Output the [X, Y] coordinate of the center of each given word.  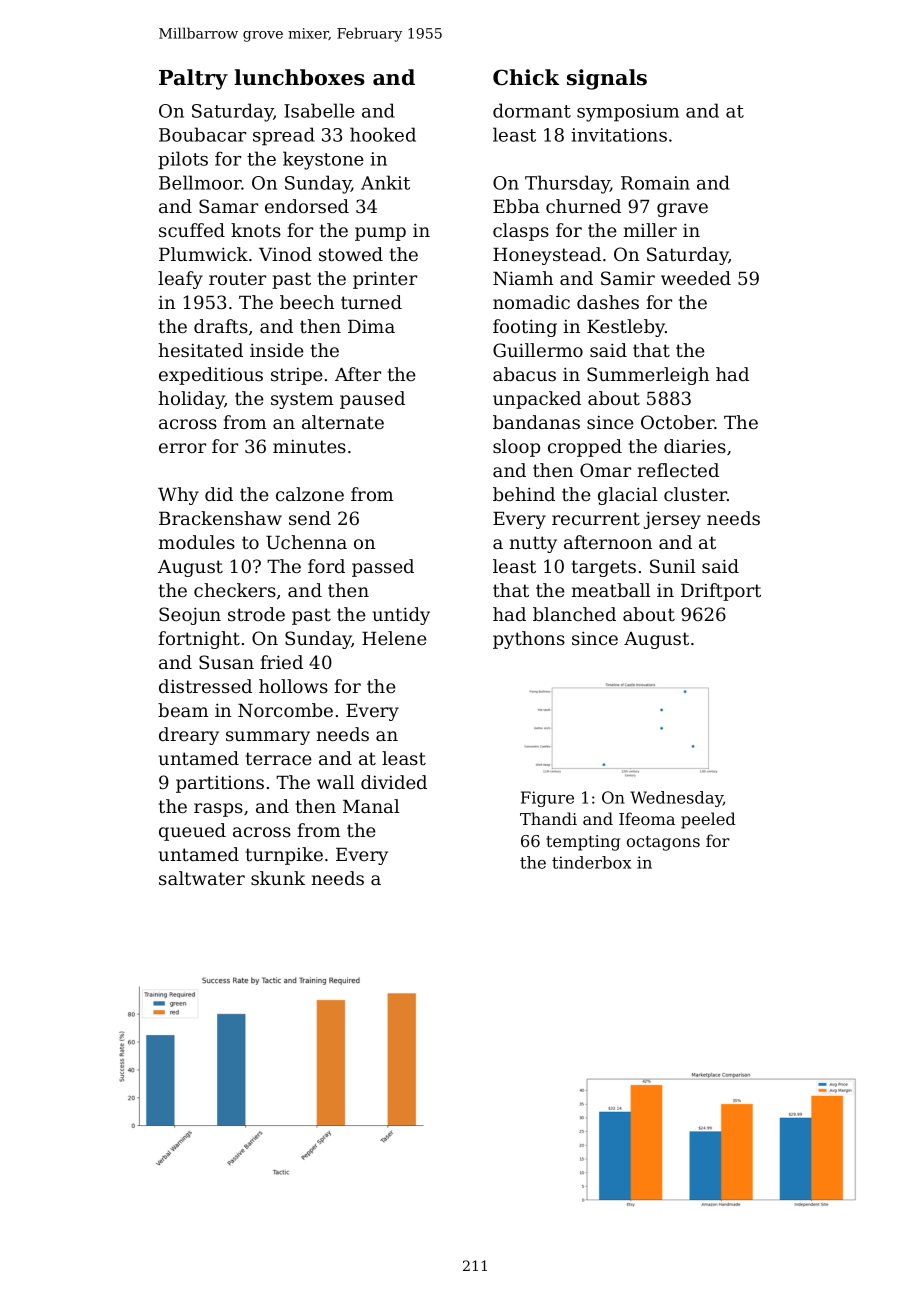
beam [183, 710]
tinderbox [591, 862]
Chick [526, 77]
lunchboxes [299, 77]
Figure [547, 799]
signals [607, 79]
